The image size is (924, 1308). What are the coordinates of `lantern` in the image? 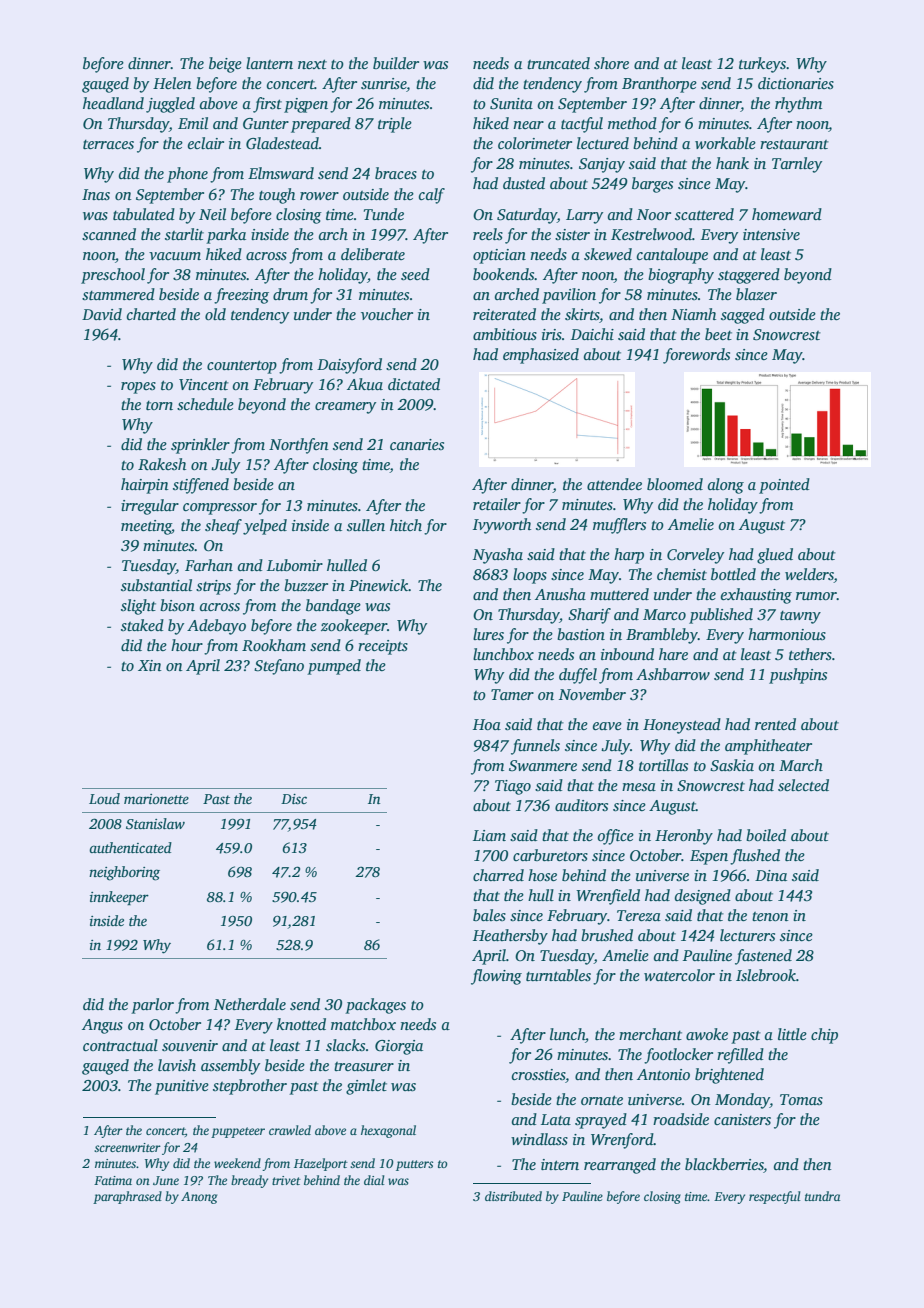 It's located at (269, 63).
